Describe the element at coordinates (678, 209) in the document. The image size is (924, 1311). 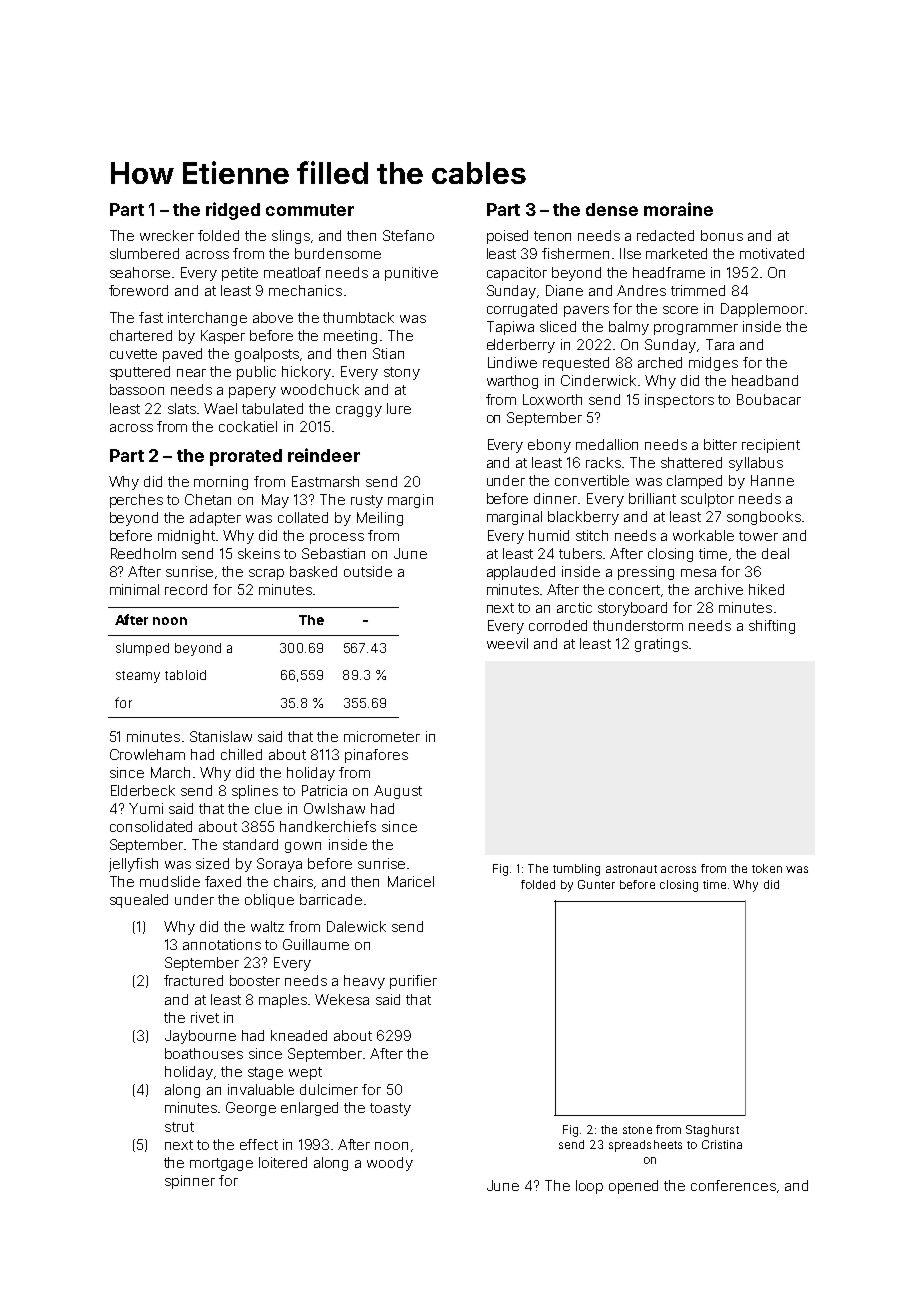
I see `moraine` at that location.
